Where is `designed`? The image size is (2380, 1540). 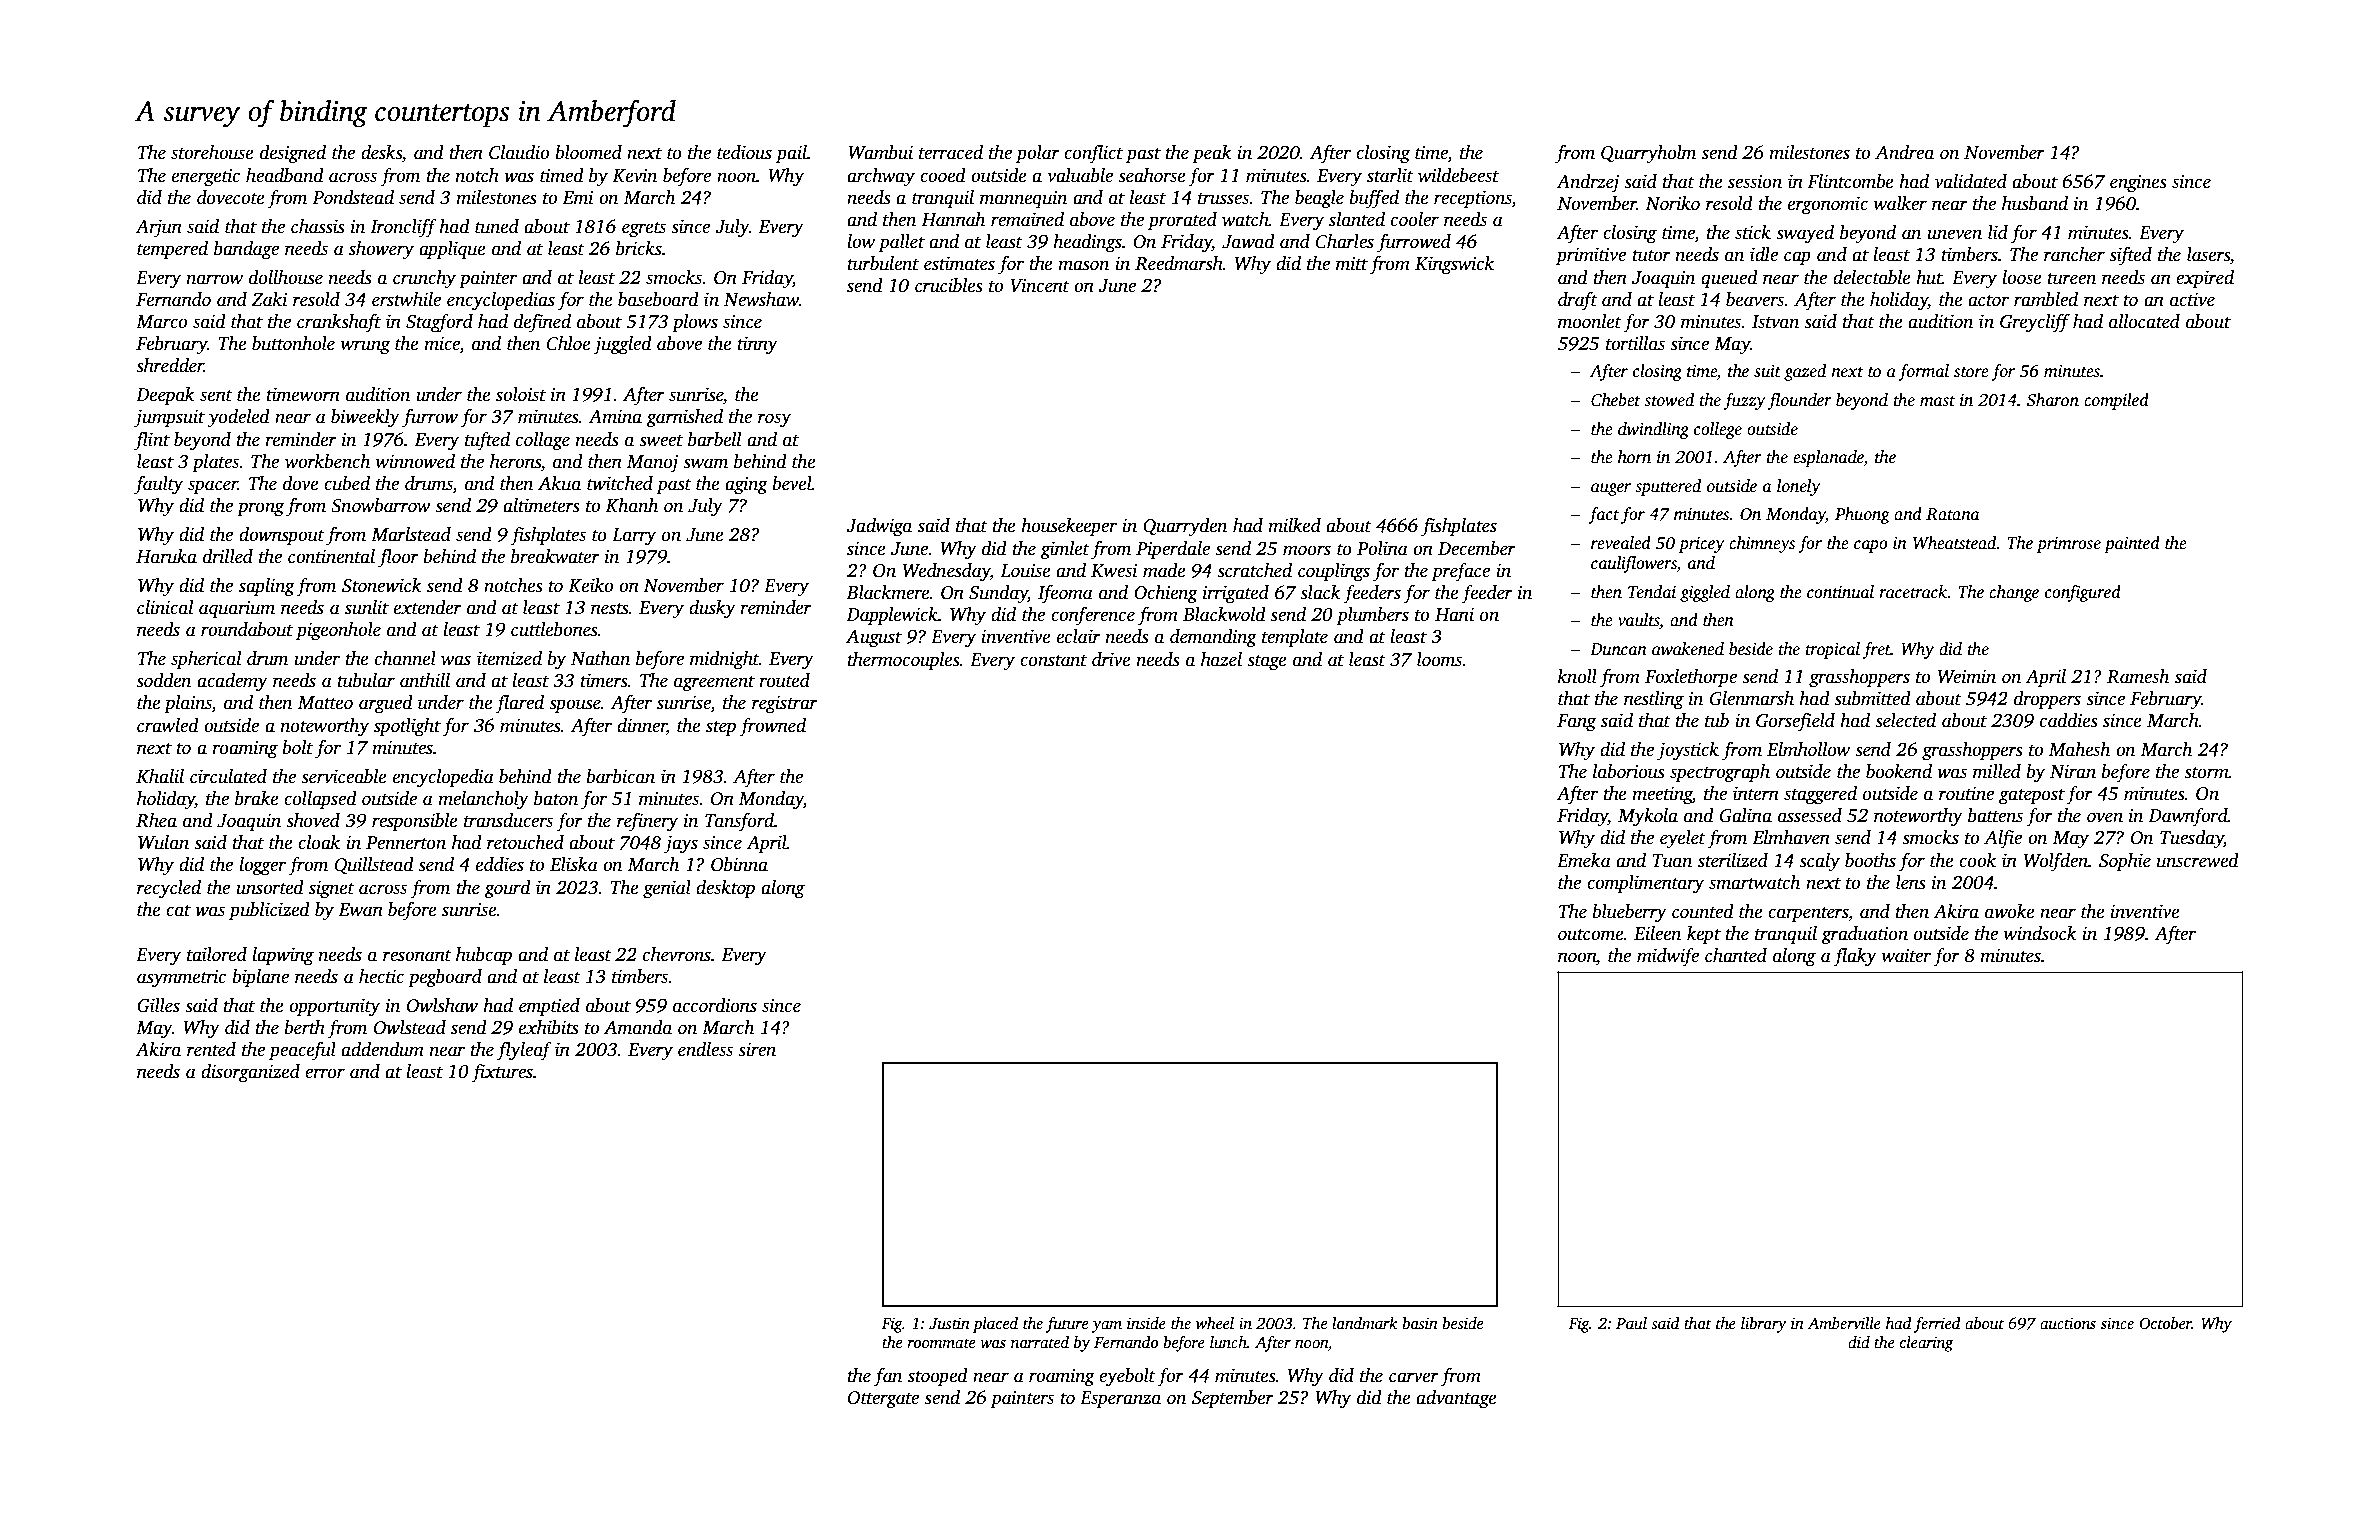
designed is located at coordinates (293, 154).
